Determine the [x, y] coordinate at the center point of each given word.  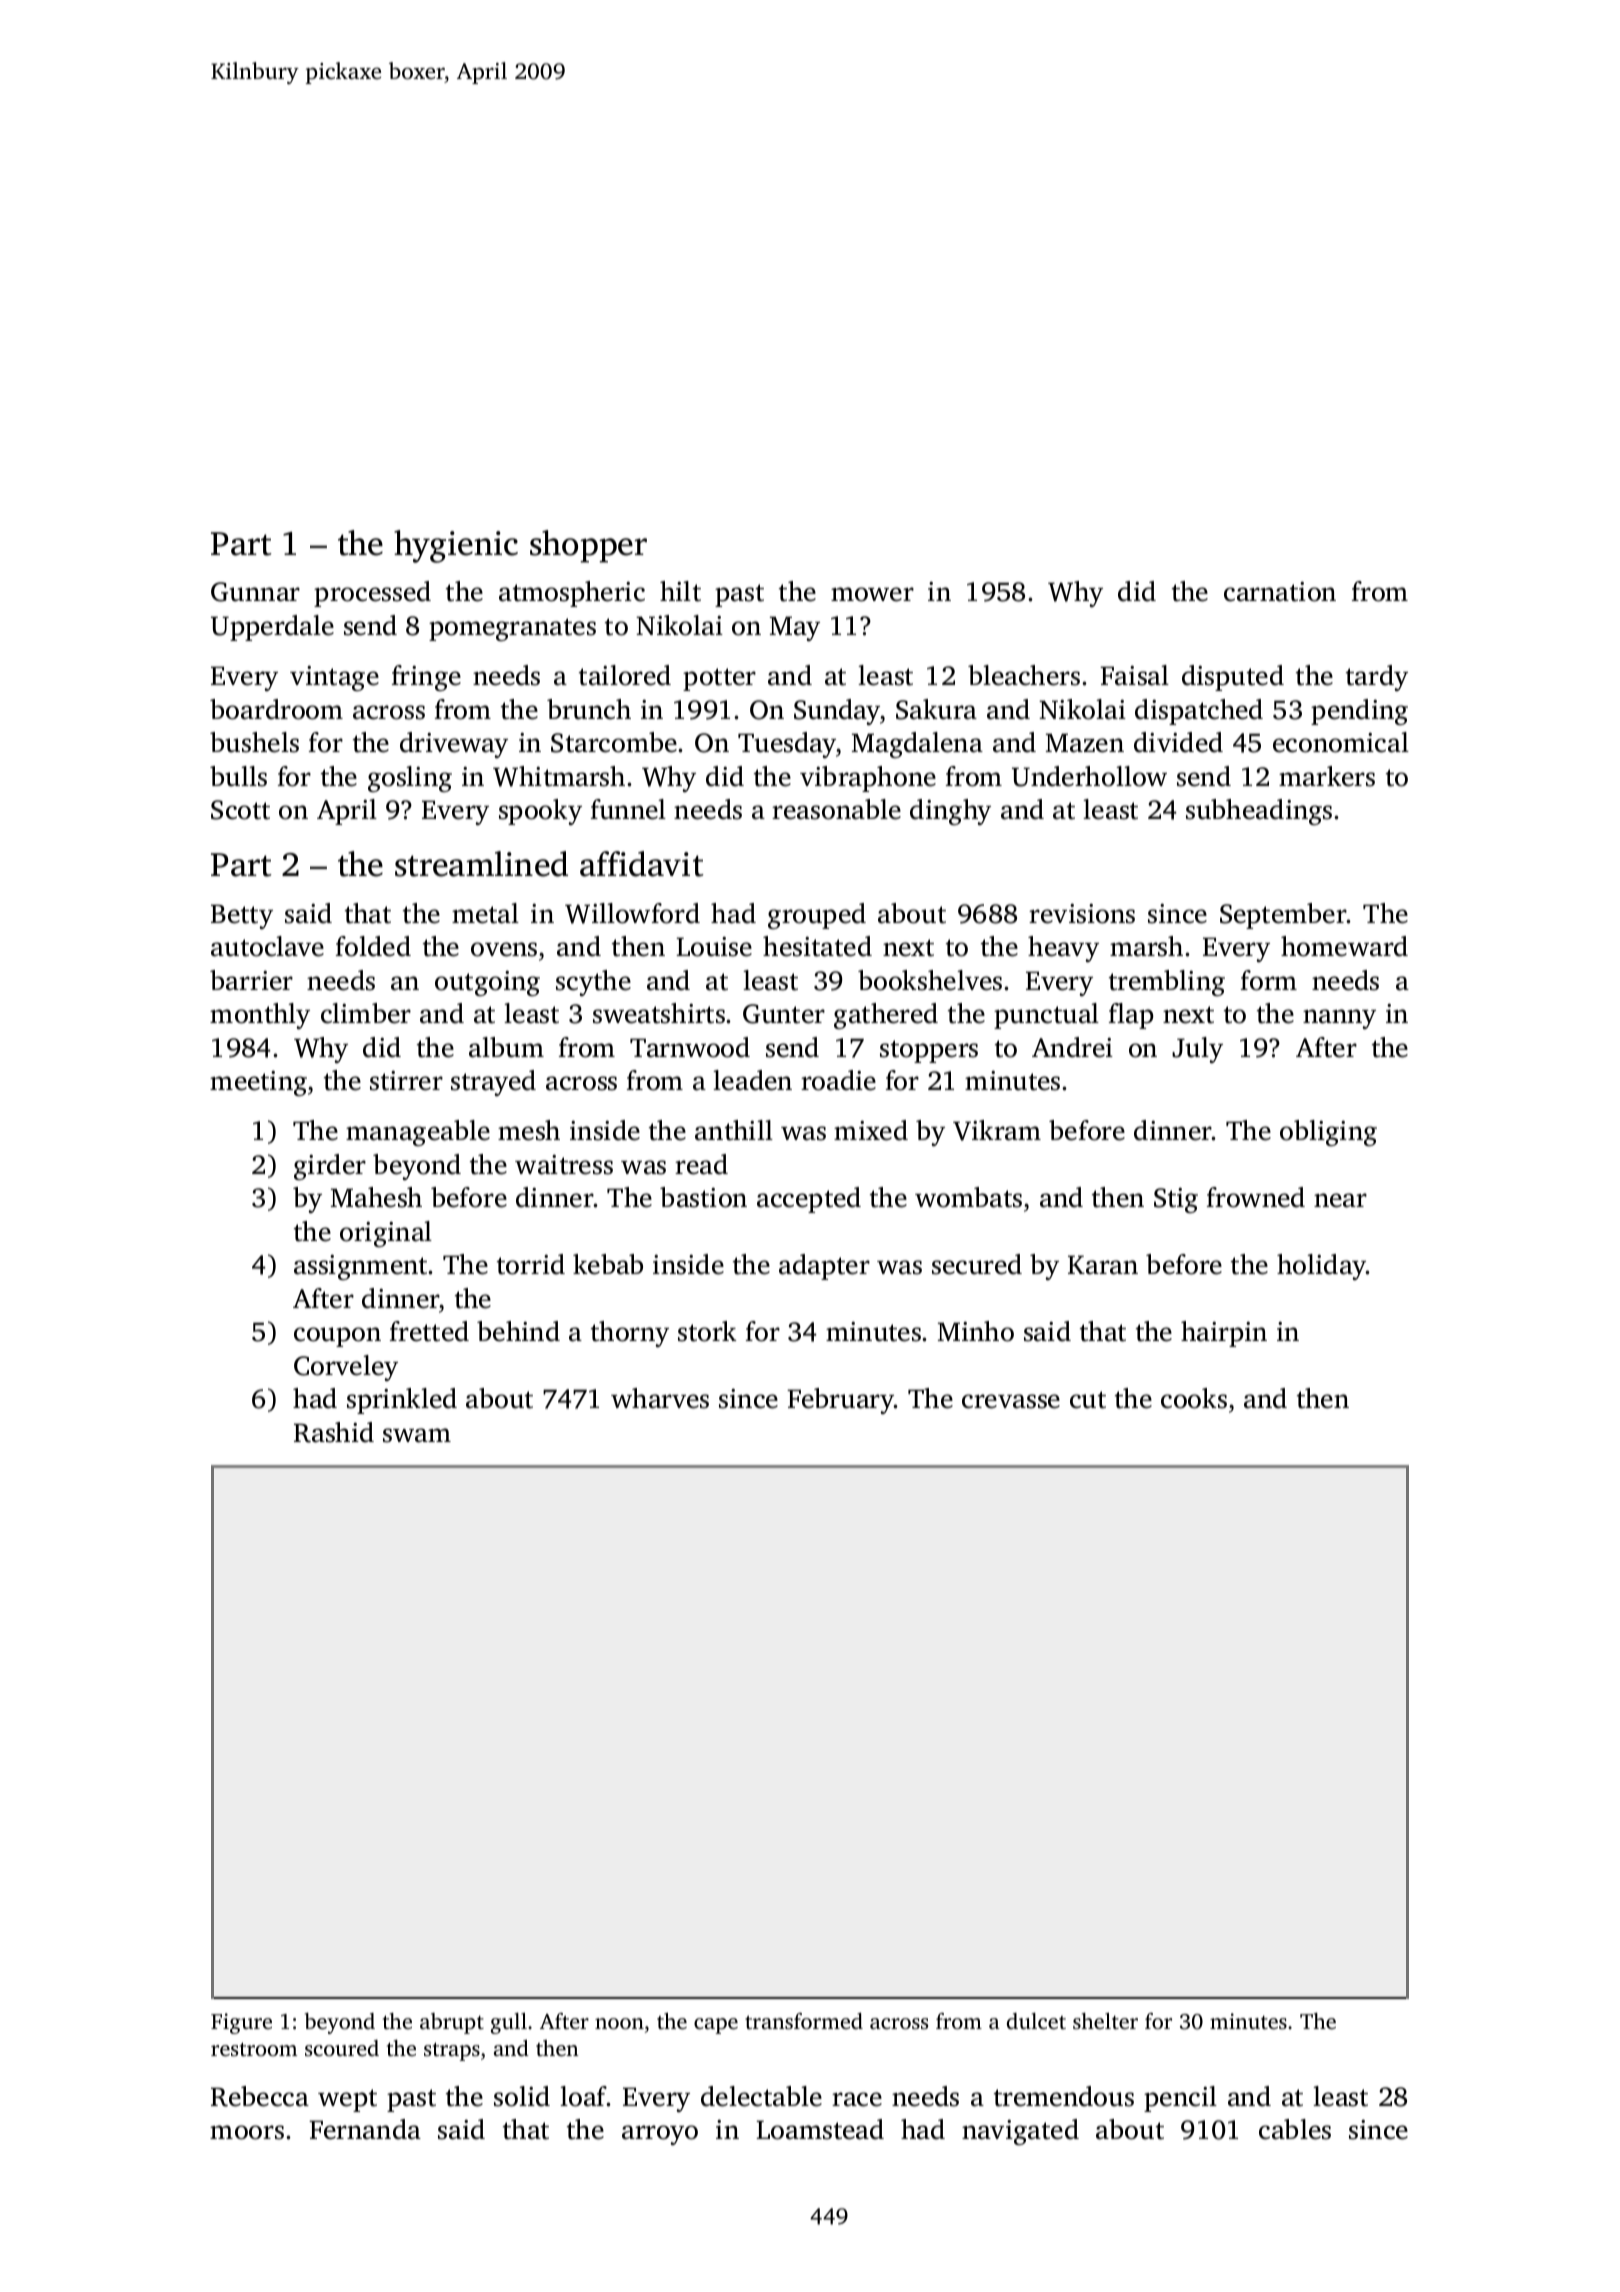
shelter [1105, 2021]
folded [373, 946]
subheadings [1259, 812]
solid [522, 2096]
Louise [714, 947]
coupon [337, 1337]
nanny [1339, 1019]
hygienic [456, 546]
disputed [1233, 678]
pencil [1180, 2099]
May [795, 628]
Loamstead [820, 2129]
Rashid [334, 1432]
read [701, 1164]
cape [716, 2026]
